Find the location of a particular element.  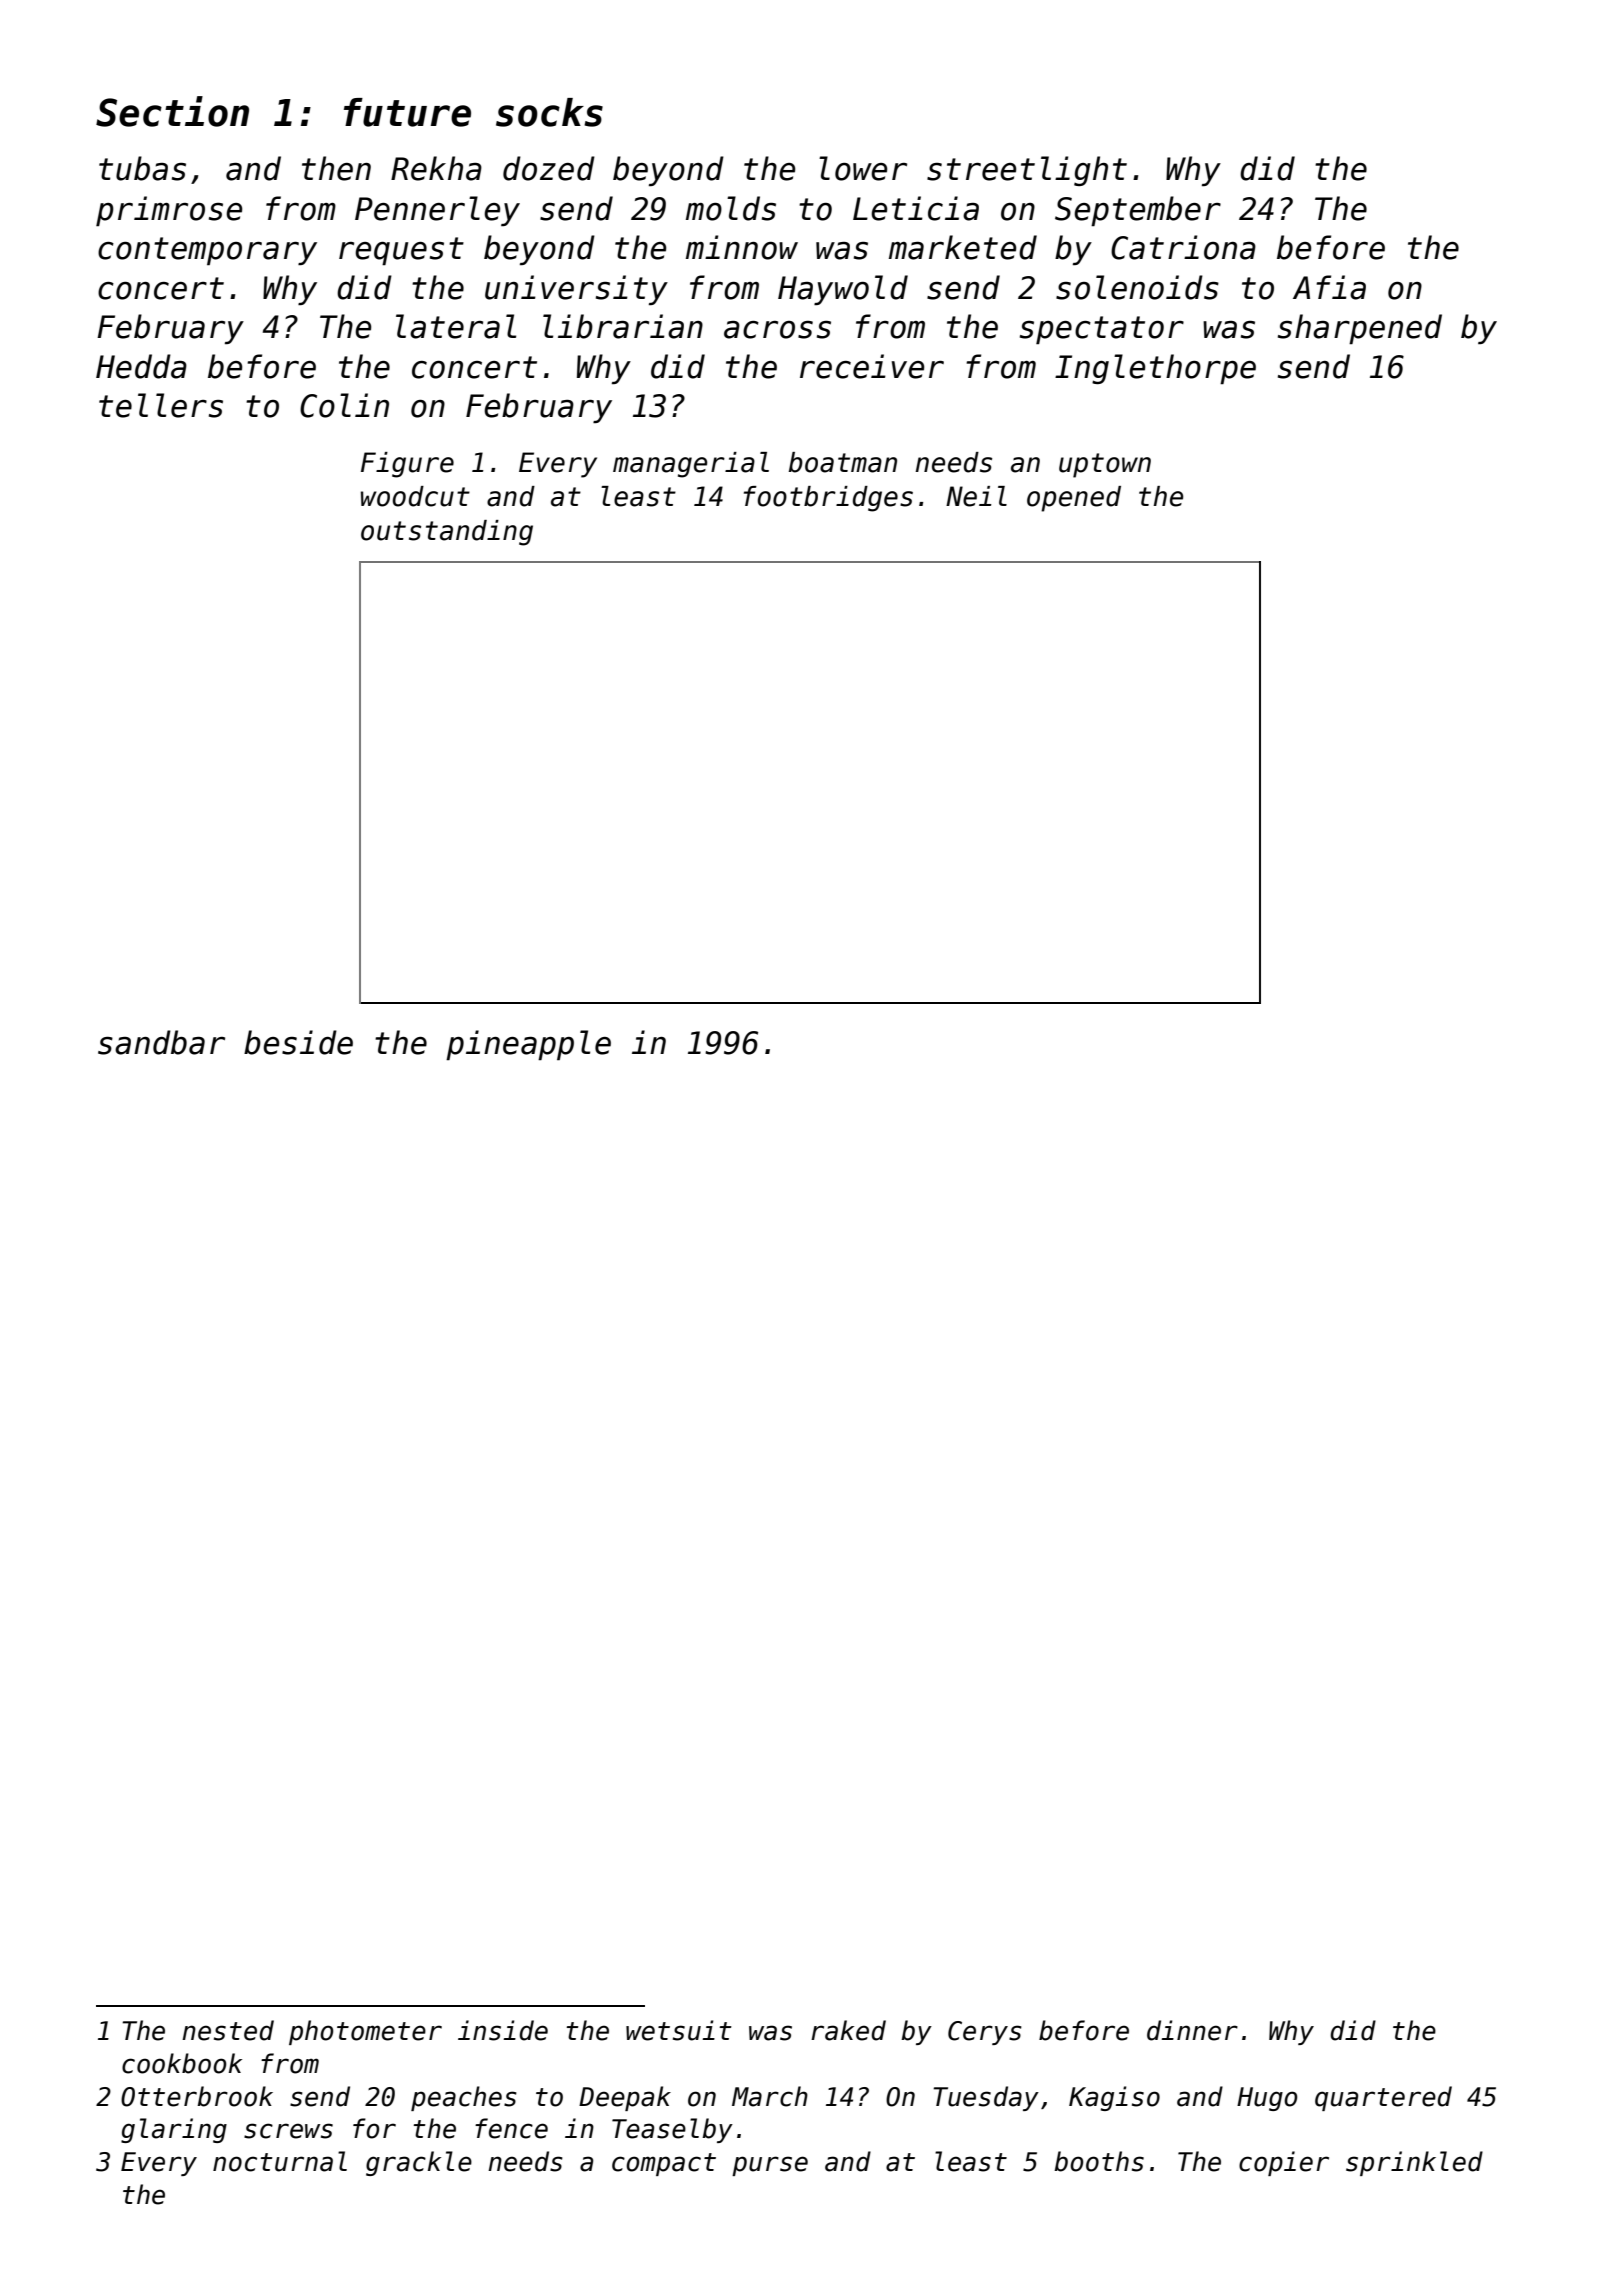

outstanding is located at coordinates (447, 533).
